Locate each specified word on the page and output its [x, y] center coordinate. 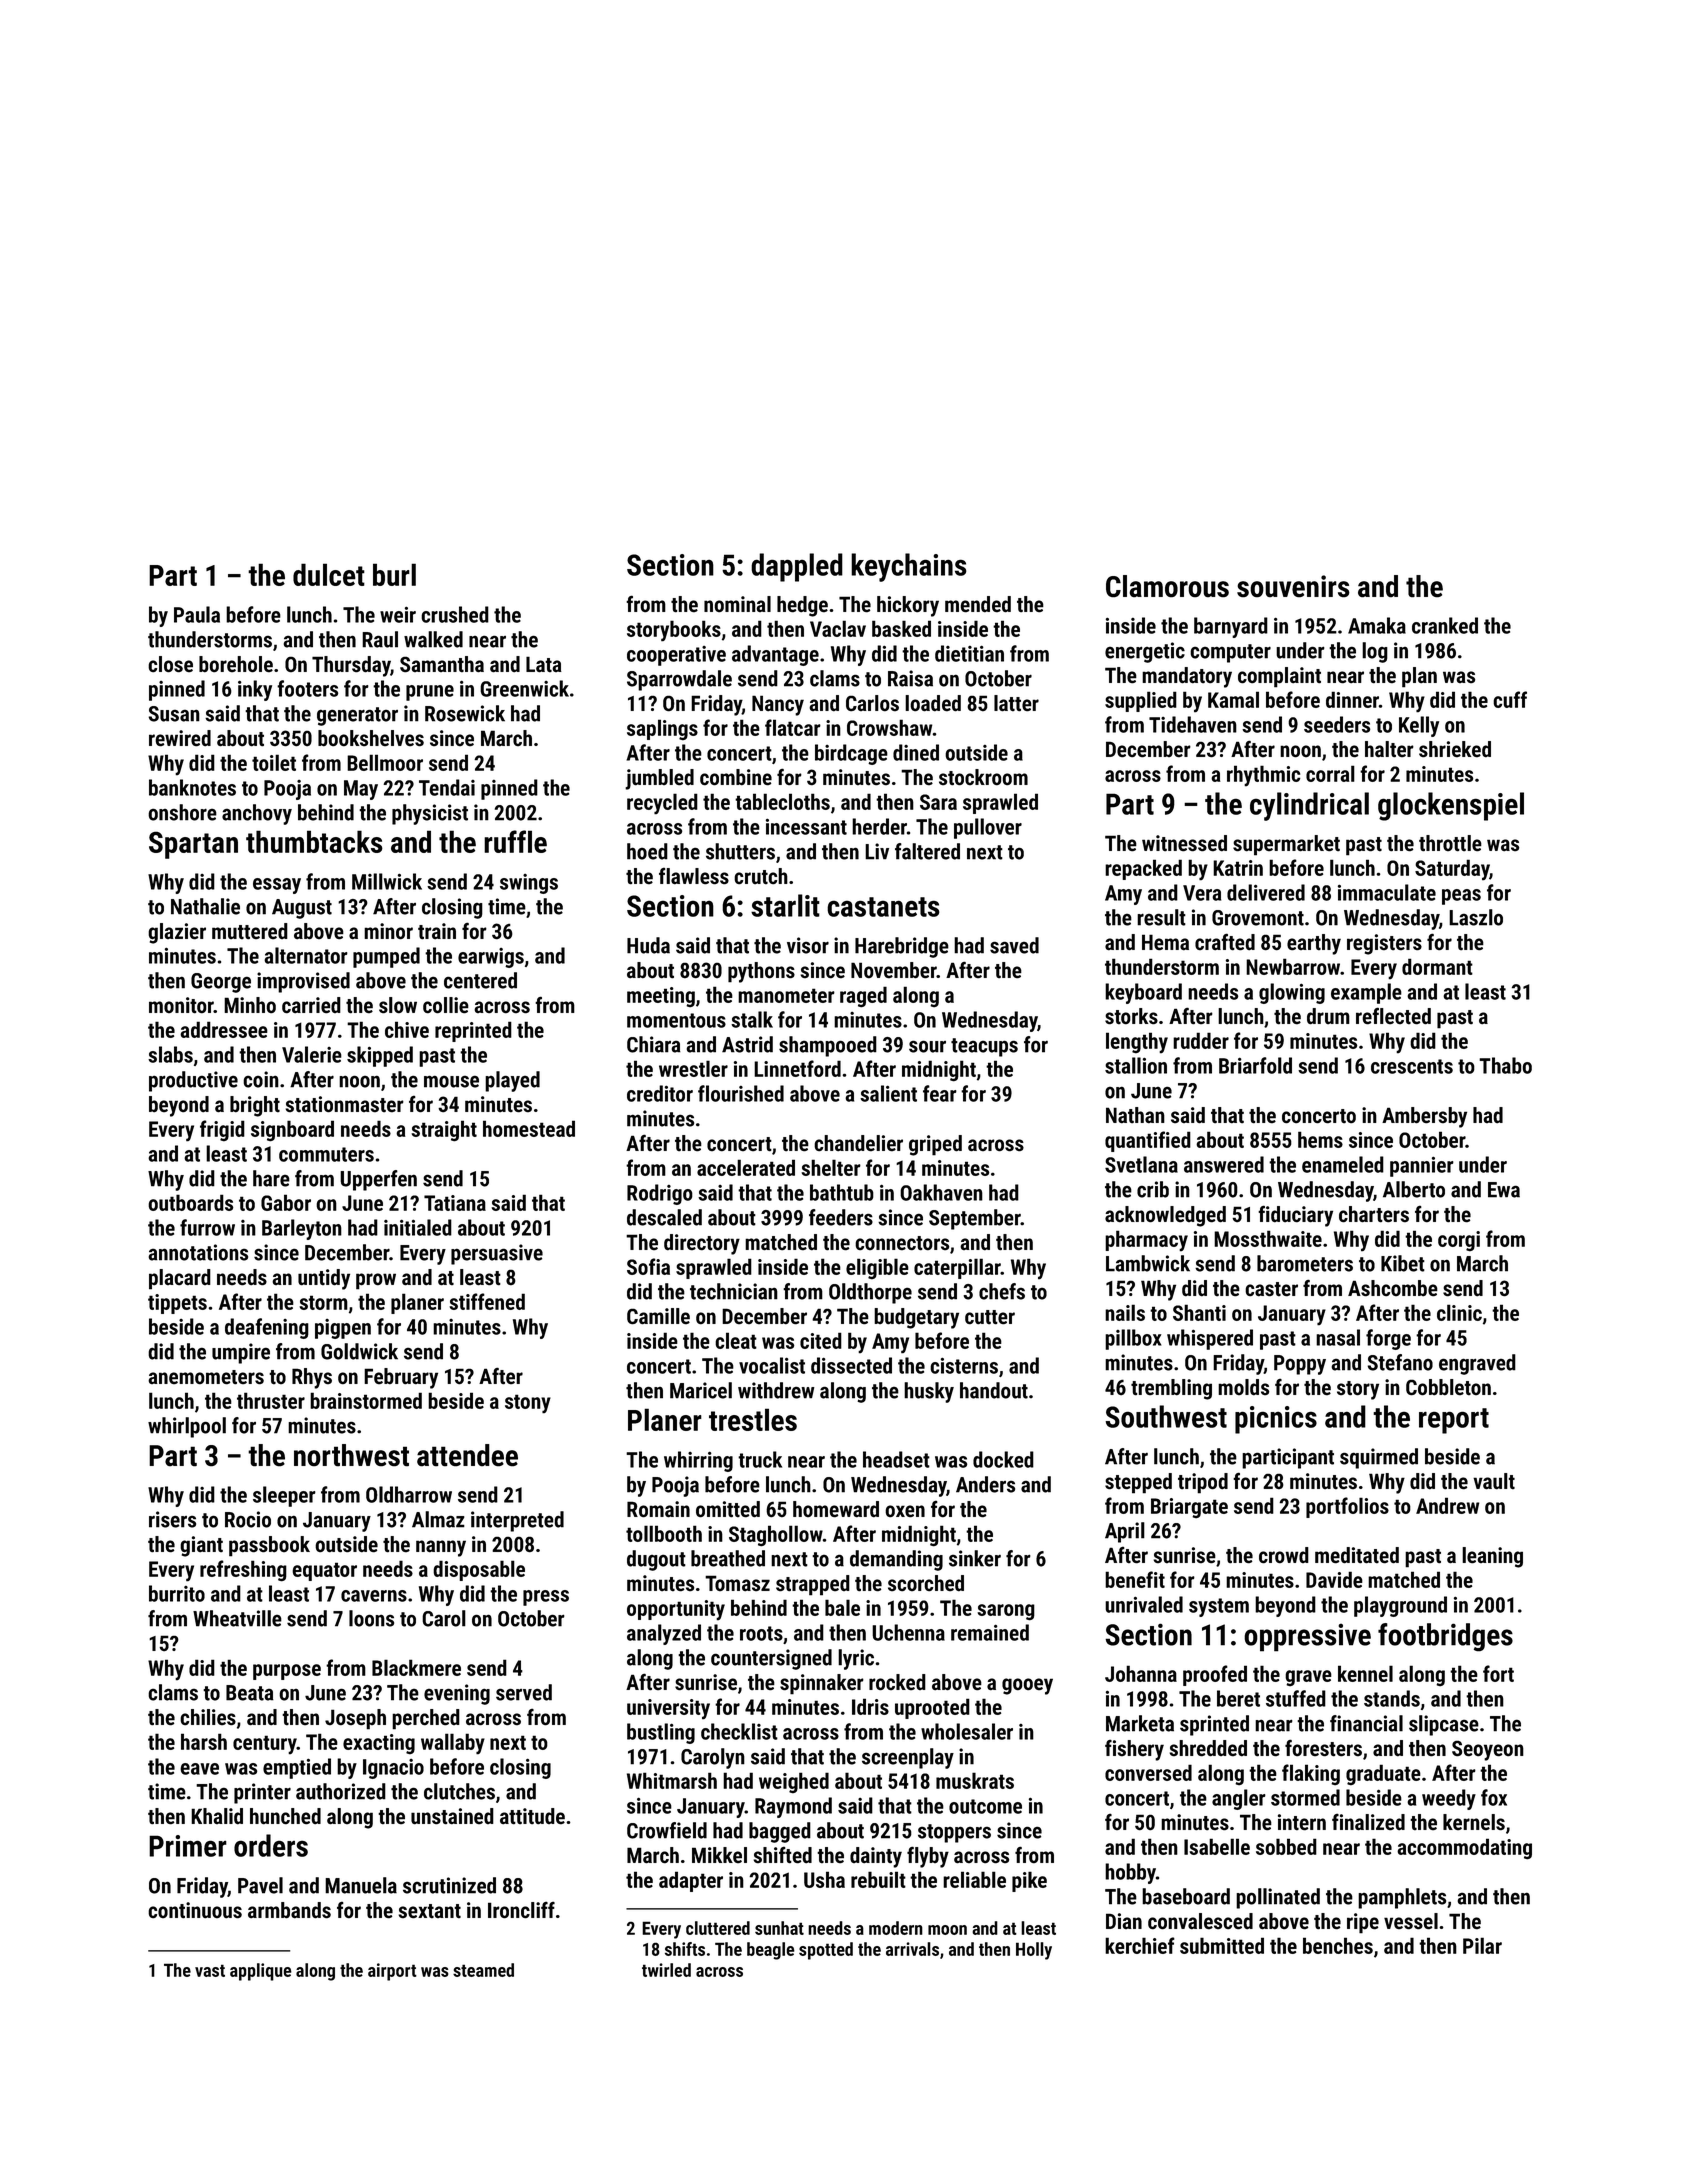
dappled [797, 567]
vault [1494, 1481]
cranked [1445, 625]
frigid [222, 1131]
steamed [483, 1970]
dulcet [329, 574]
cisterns [964, 1365]
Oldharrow [409, 1494]
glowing [1292, 993]
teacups [984, 1047]
